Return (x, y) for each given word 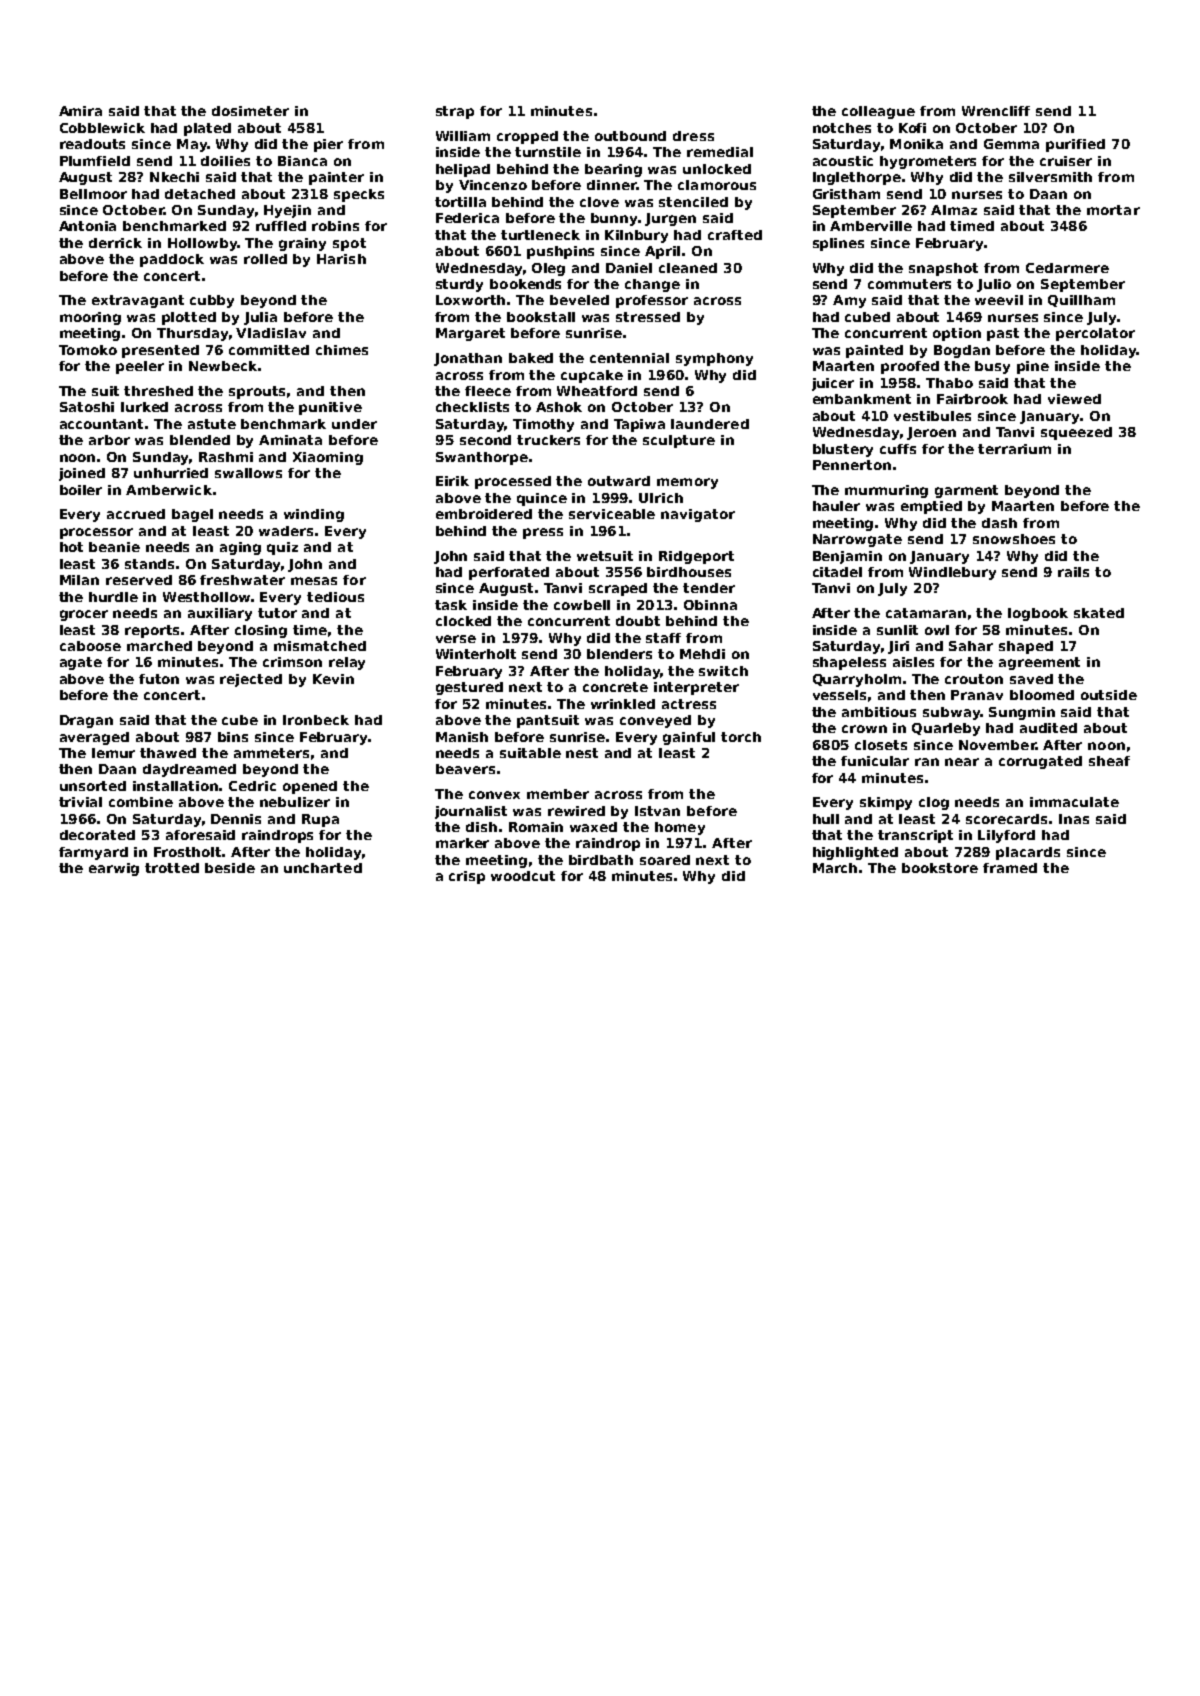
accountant (101, 424)
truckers (548, 440)
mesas (314, 581)
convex (494, 795)
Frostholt (188, 852)
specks (359, 195)
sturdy (459, 285)
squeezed (1076, 433)
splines (838, 244)
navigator (698, 515)
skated (1099, 613)
